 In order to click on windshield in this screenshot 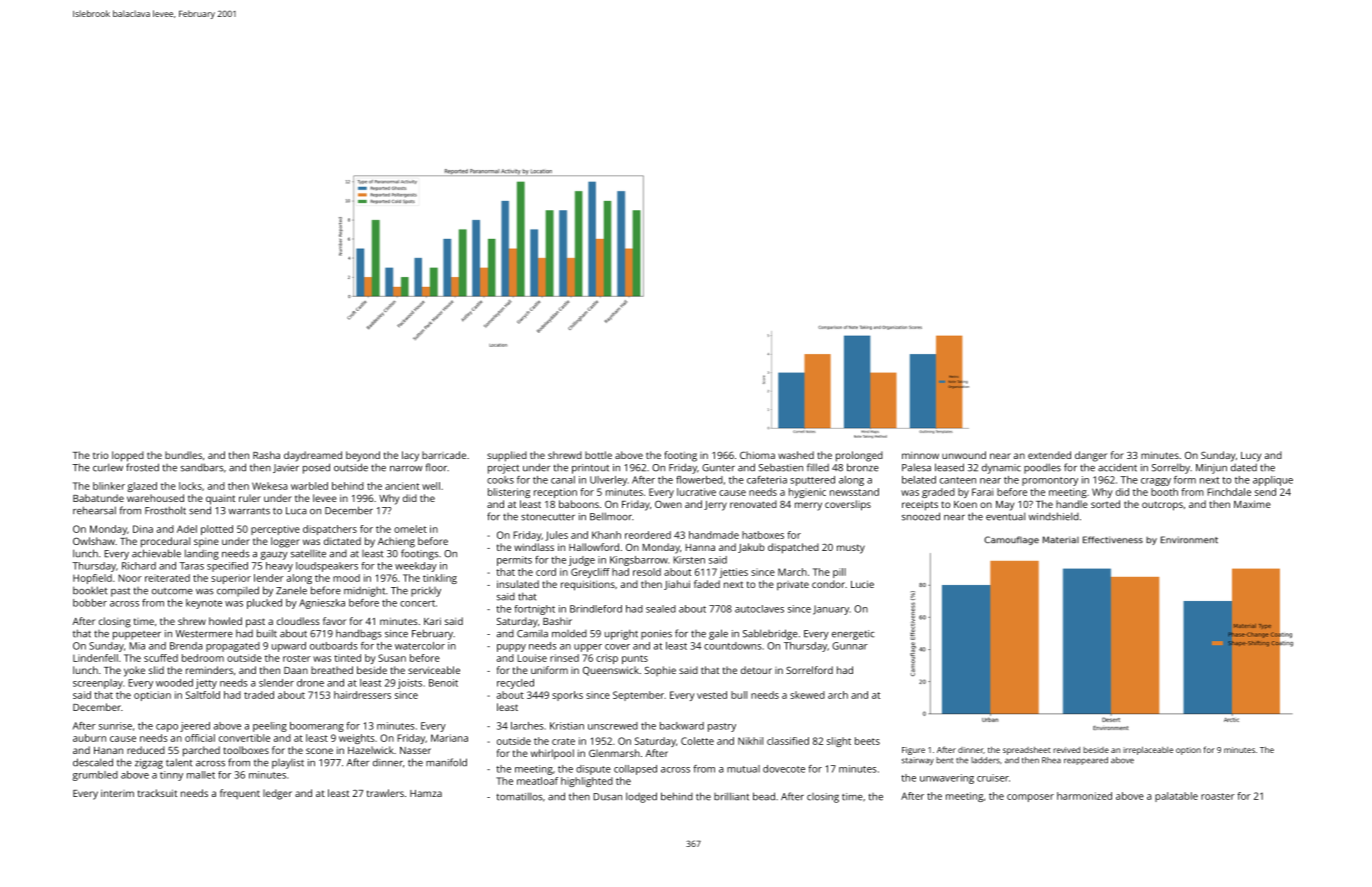, I will do `click(1054, 516)`.
